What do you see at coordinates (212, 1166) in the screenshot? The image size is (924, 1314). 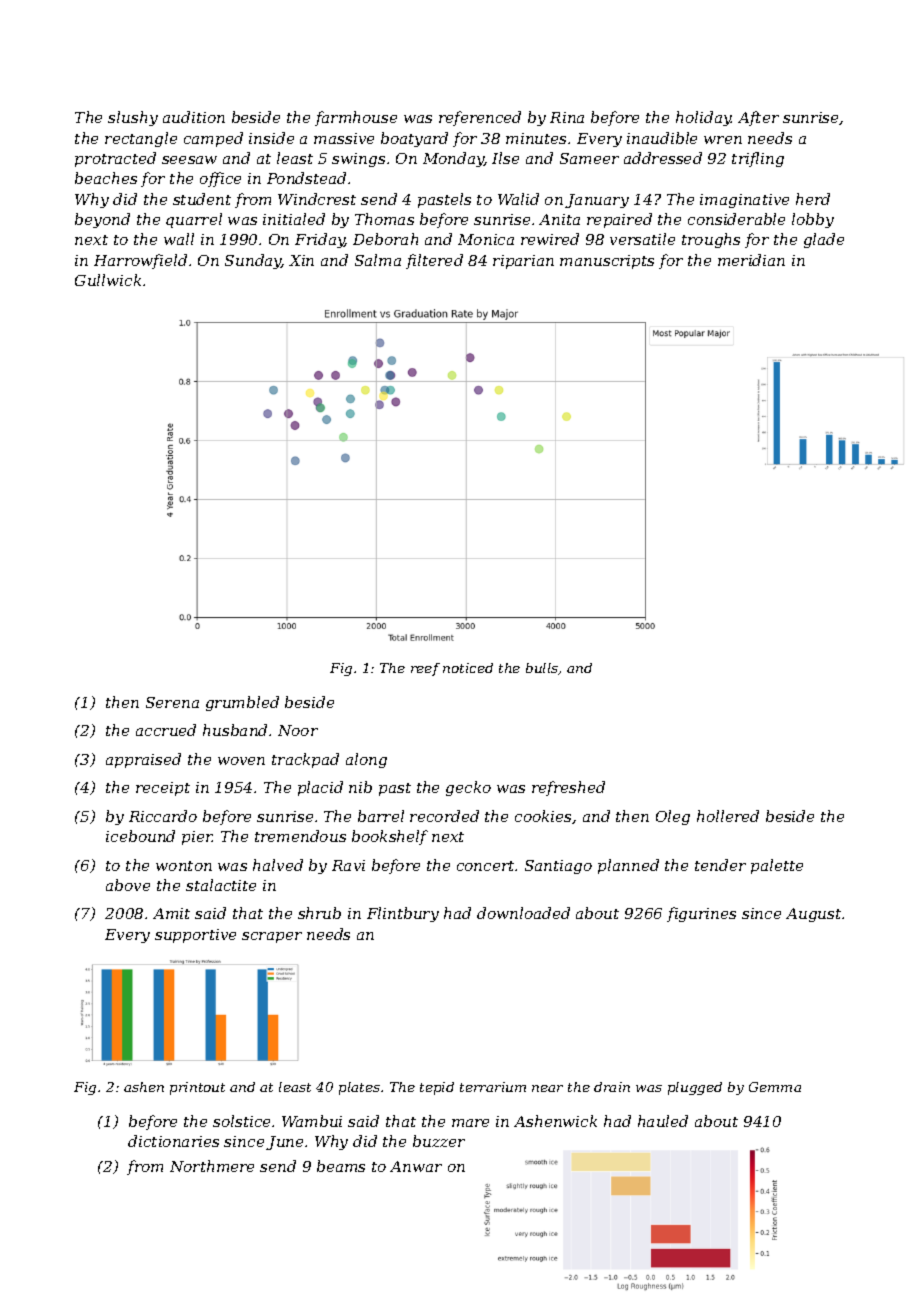 I see `Northmere` at bounding box center [212, 1166].
